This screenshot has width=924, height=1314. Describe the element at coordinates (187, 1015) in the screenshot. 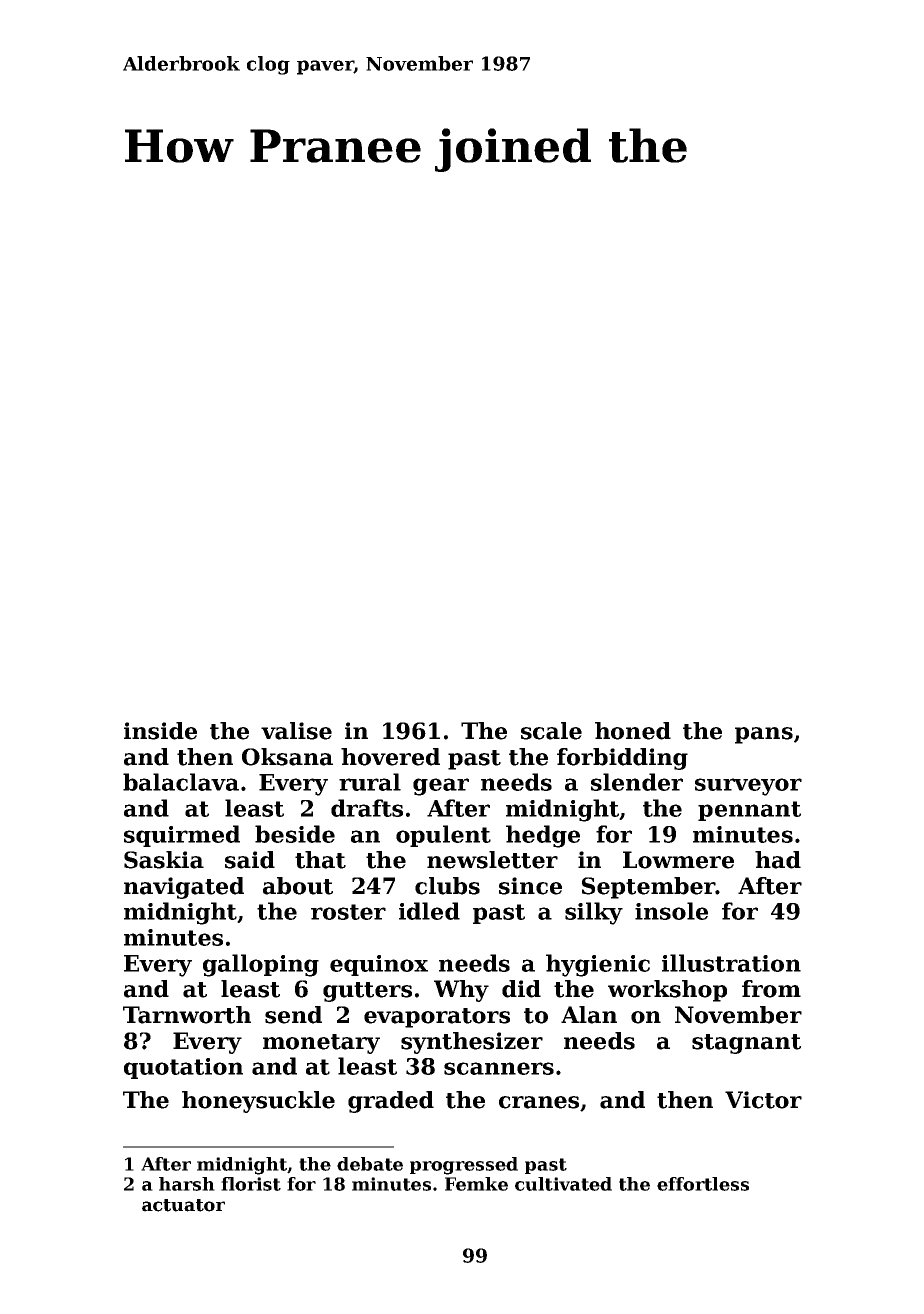

I see `Tarnworth` at that location.
